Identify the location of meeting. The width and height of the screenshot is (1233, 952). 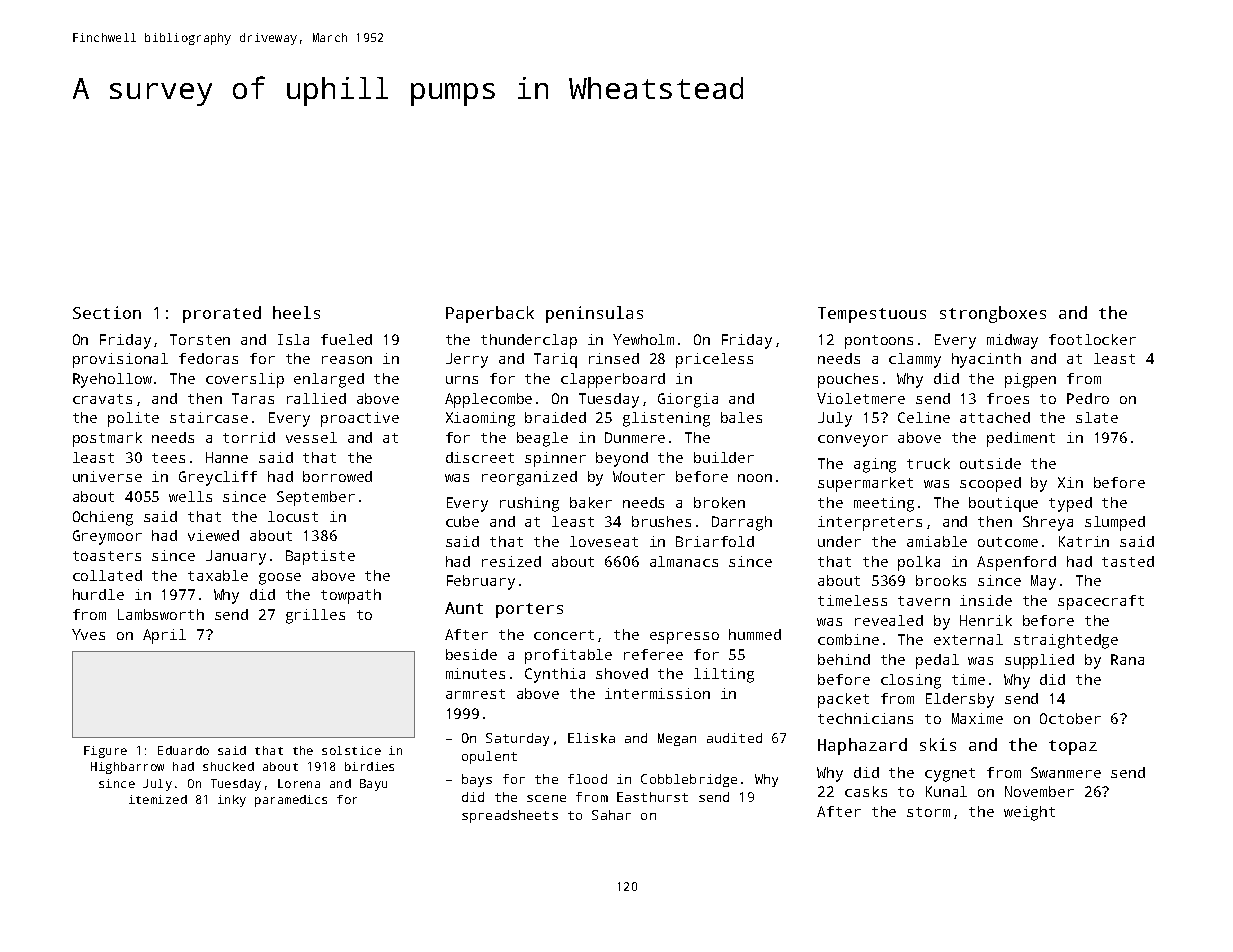
(884, 504).
